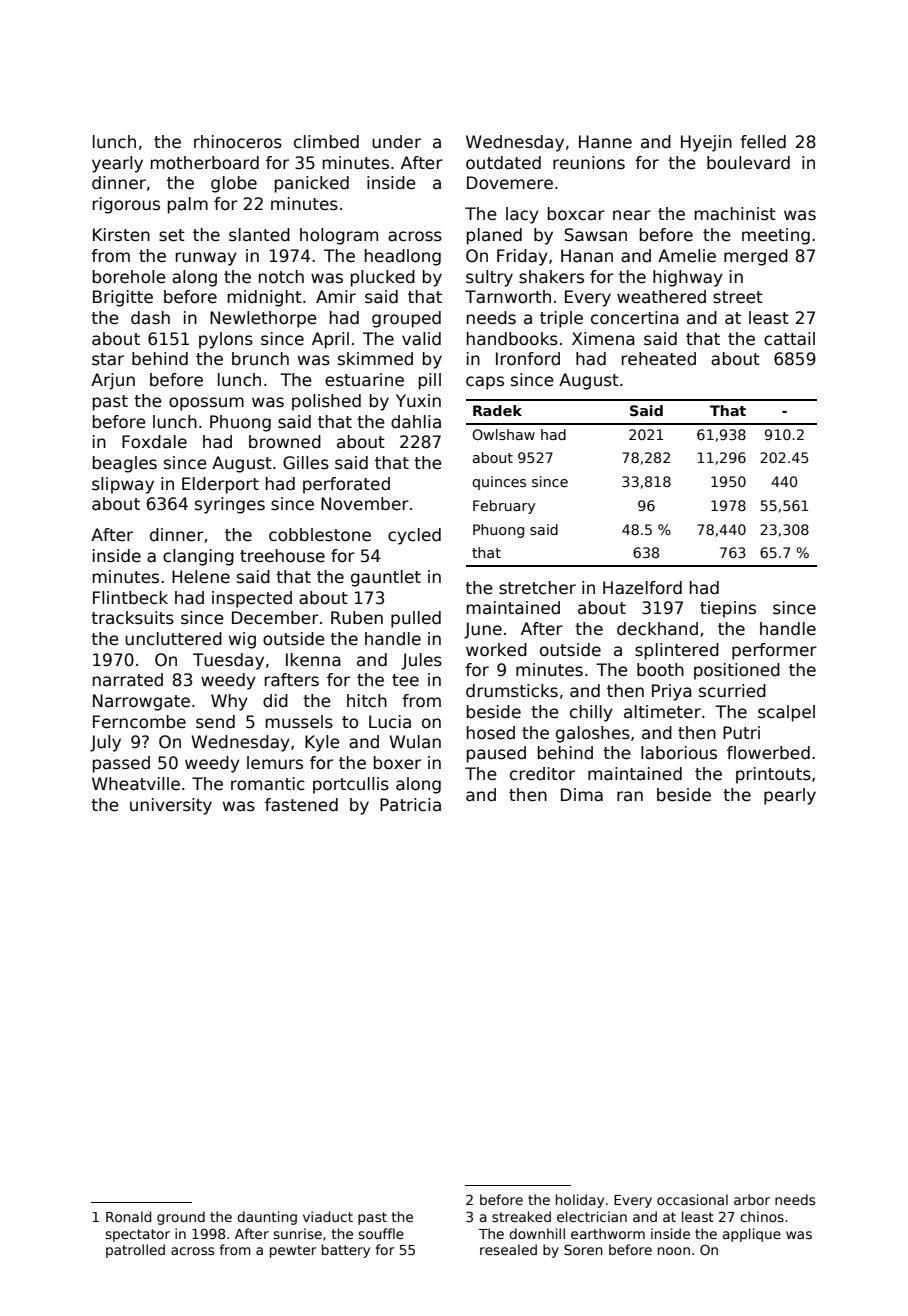  I want to click on Ironford, so click(528, 359).
